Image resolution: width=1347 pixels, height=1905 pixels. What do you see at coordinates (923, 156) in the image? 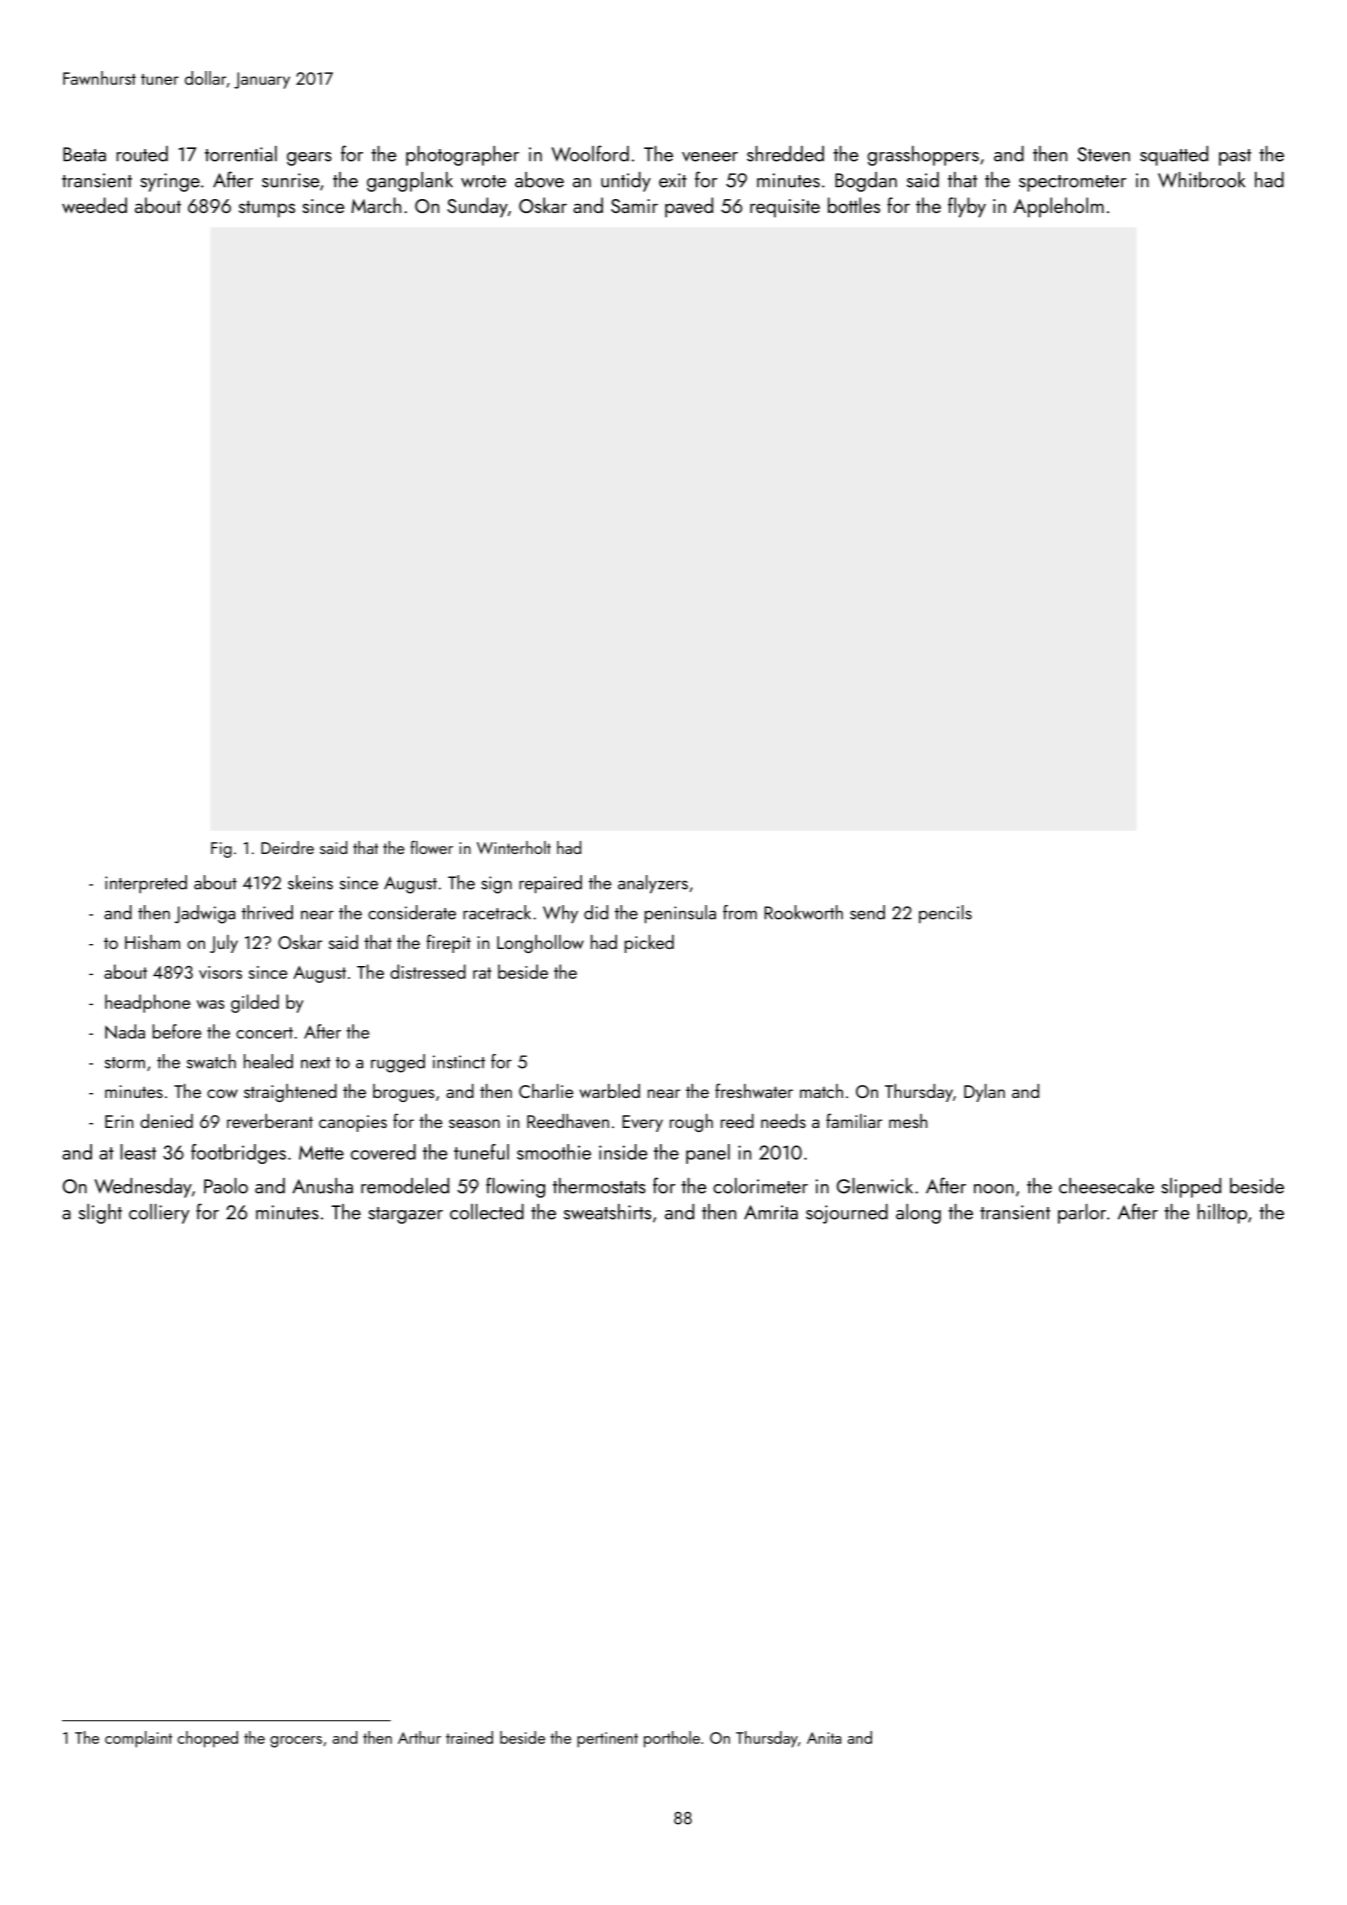
I see `grasshoppers` at bounding box center [923, 156].
